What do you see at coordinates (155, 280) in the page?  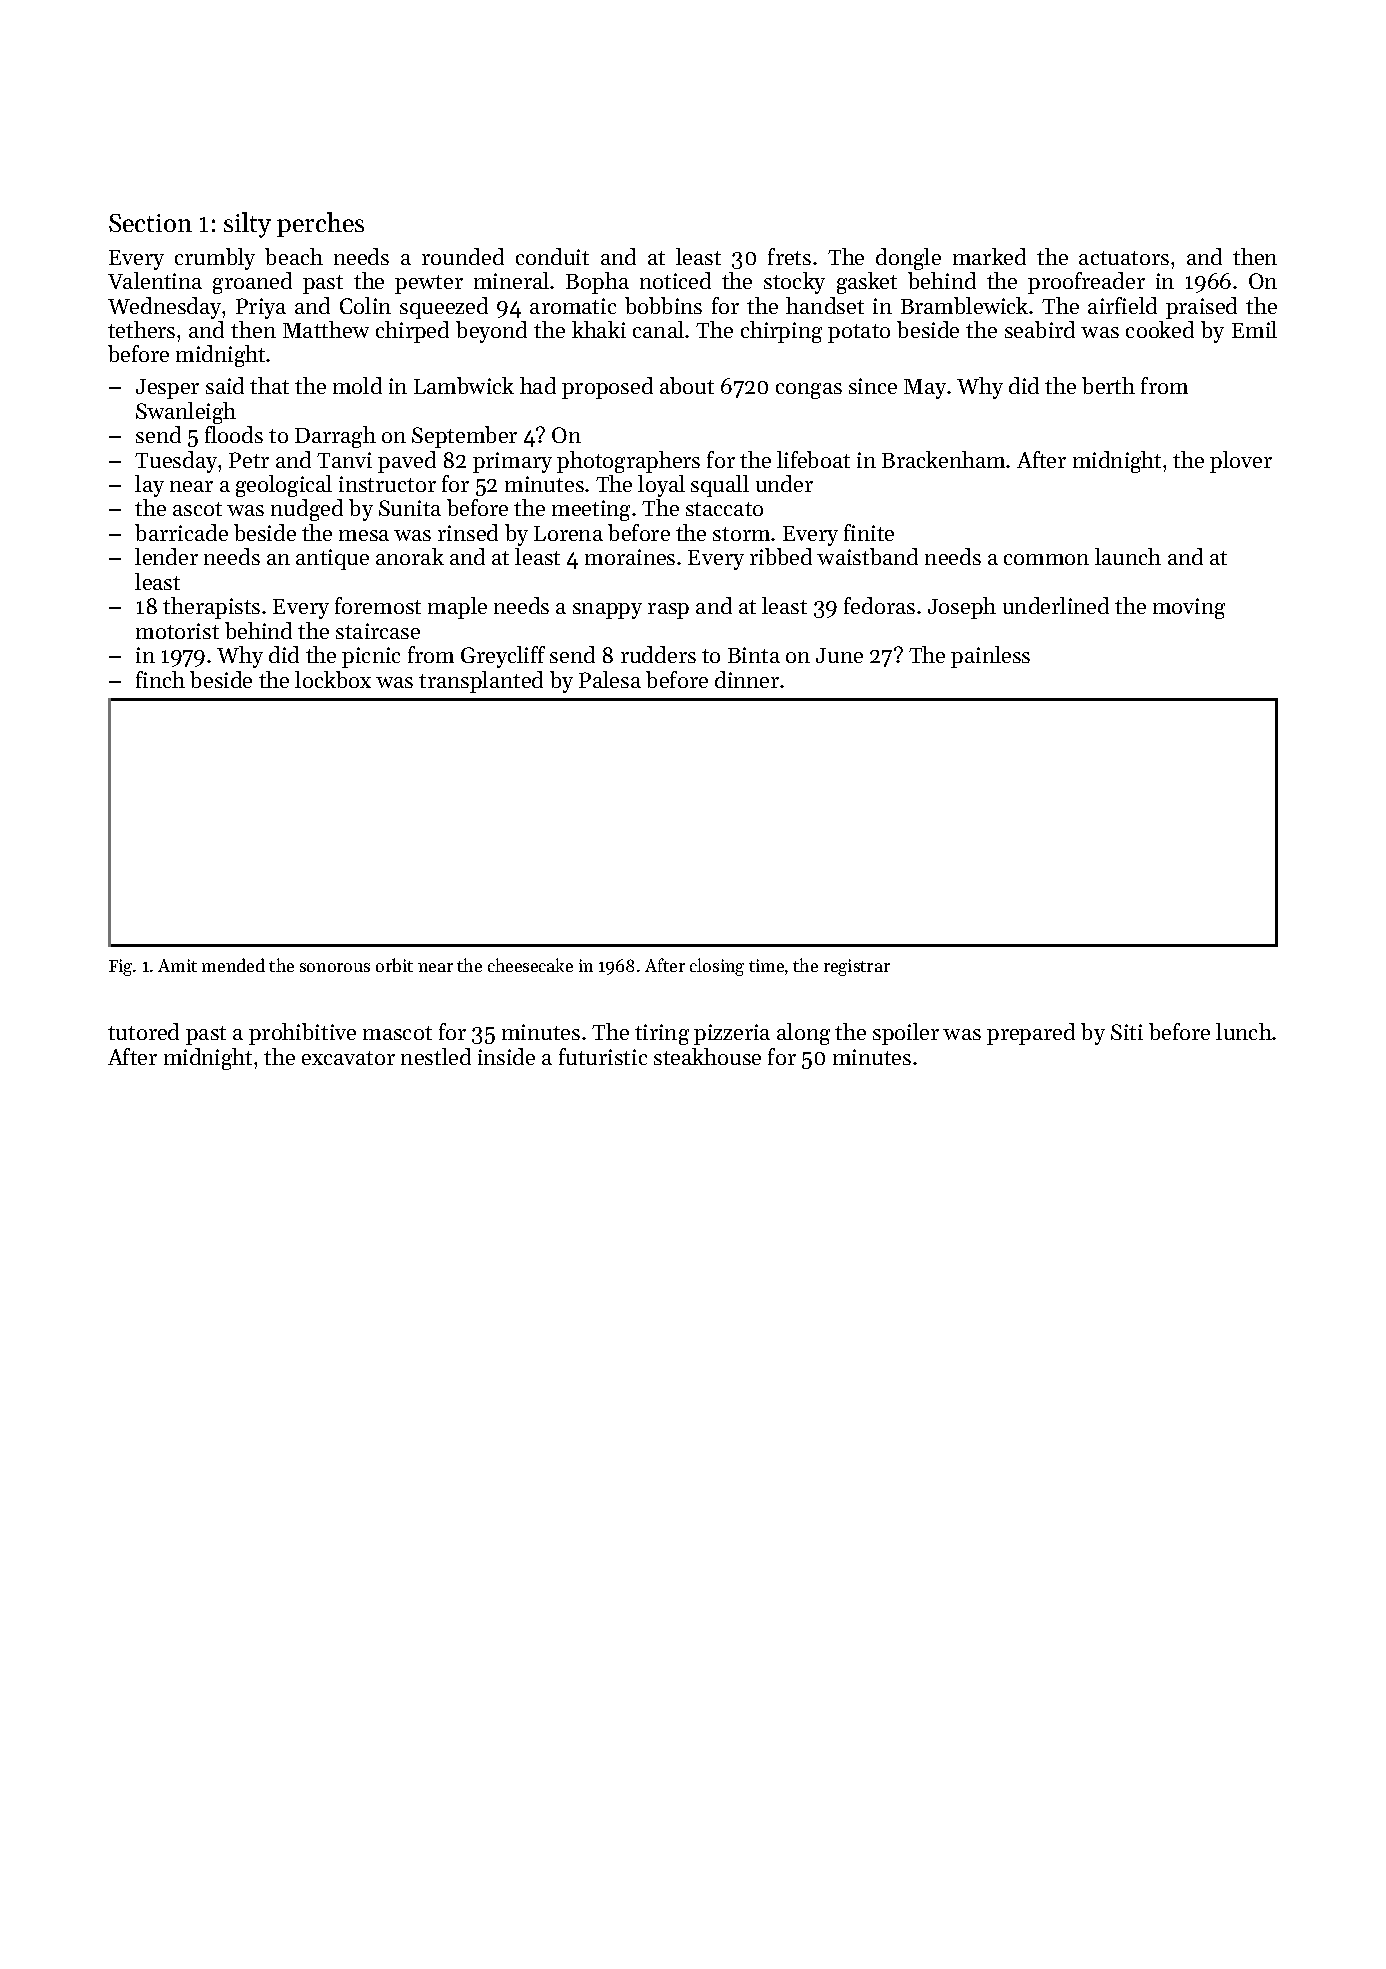 I see `Valentina` at bounding box center [155, 280].
